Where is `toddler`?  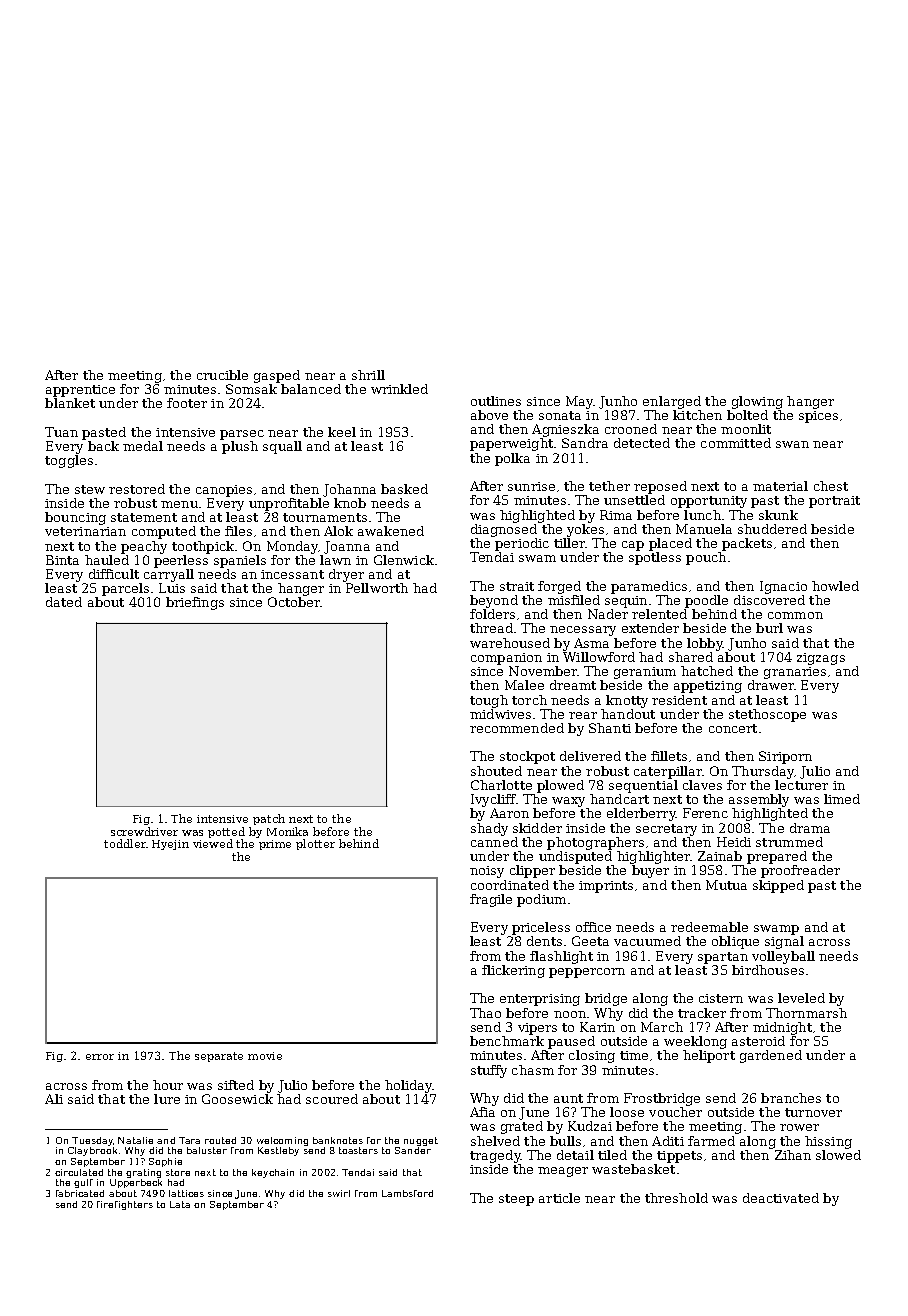 toddler is located at coordinates (125, 843).
